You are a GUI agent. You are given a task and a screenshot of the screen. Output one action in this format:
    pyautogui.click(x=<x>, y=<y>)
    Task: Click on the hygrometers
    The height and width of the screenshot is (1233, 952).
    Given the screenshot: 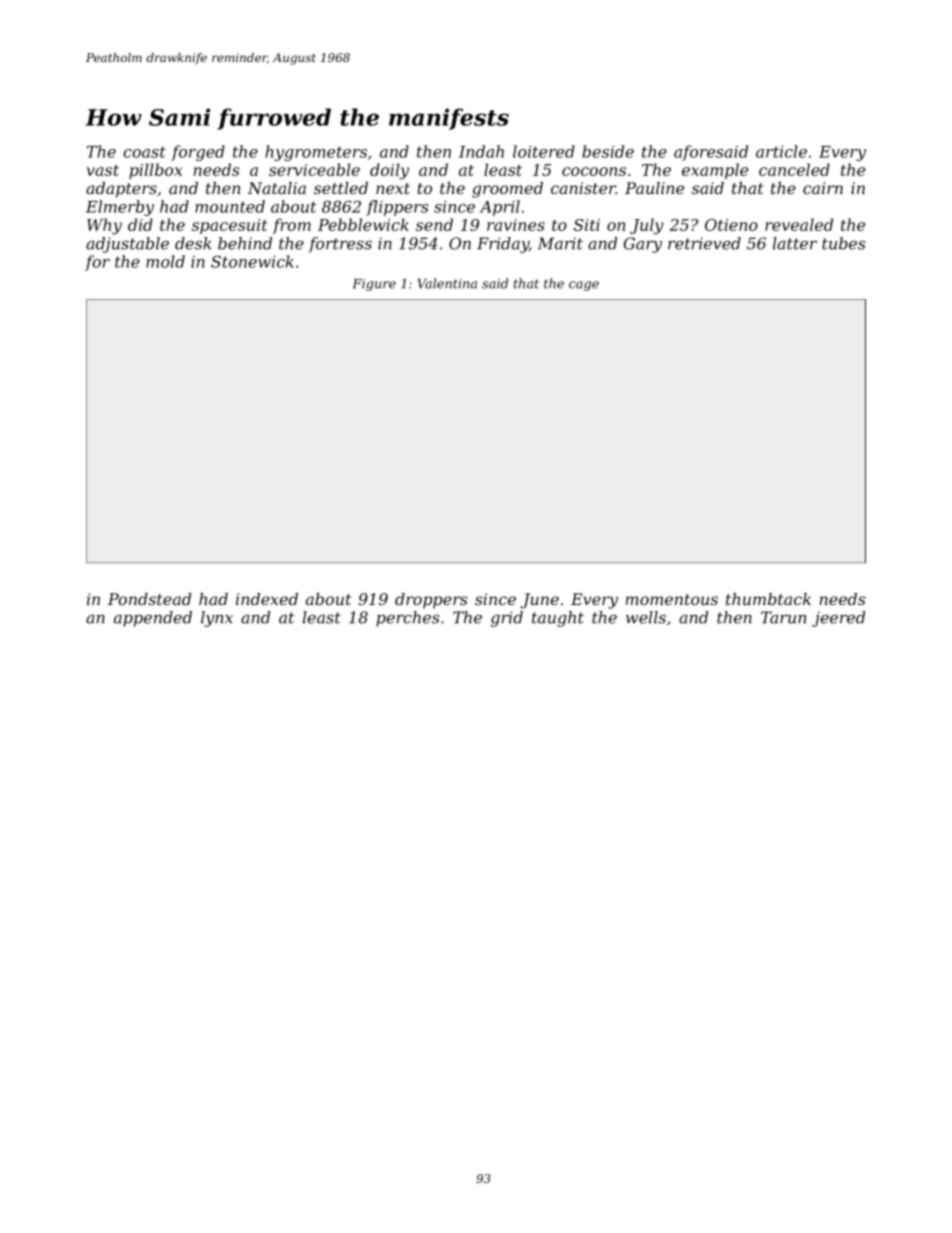 What is the action you would take?
    pyautogui.click(x=316, y=153)
